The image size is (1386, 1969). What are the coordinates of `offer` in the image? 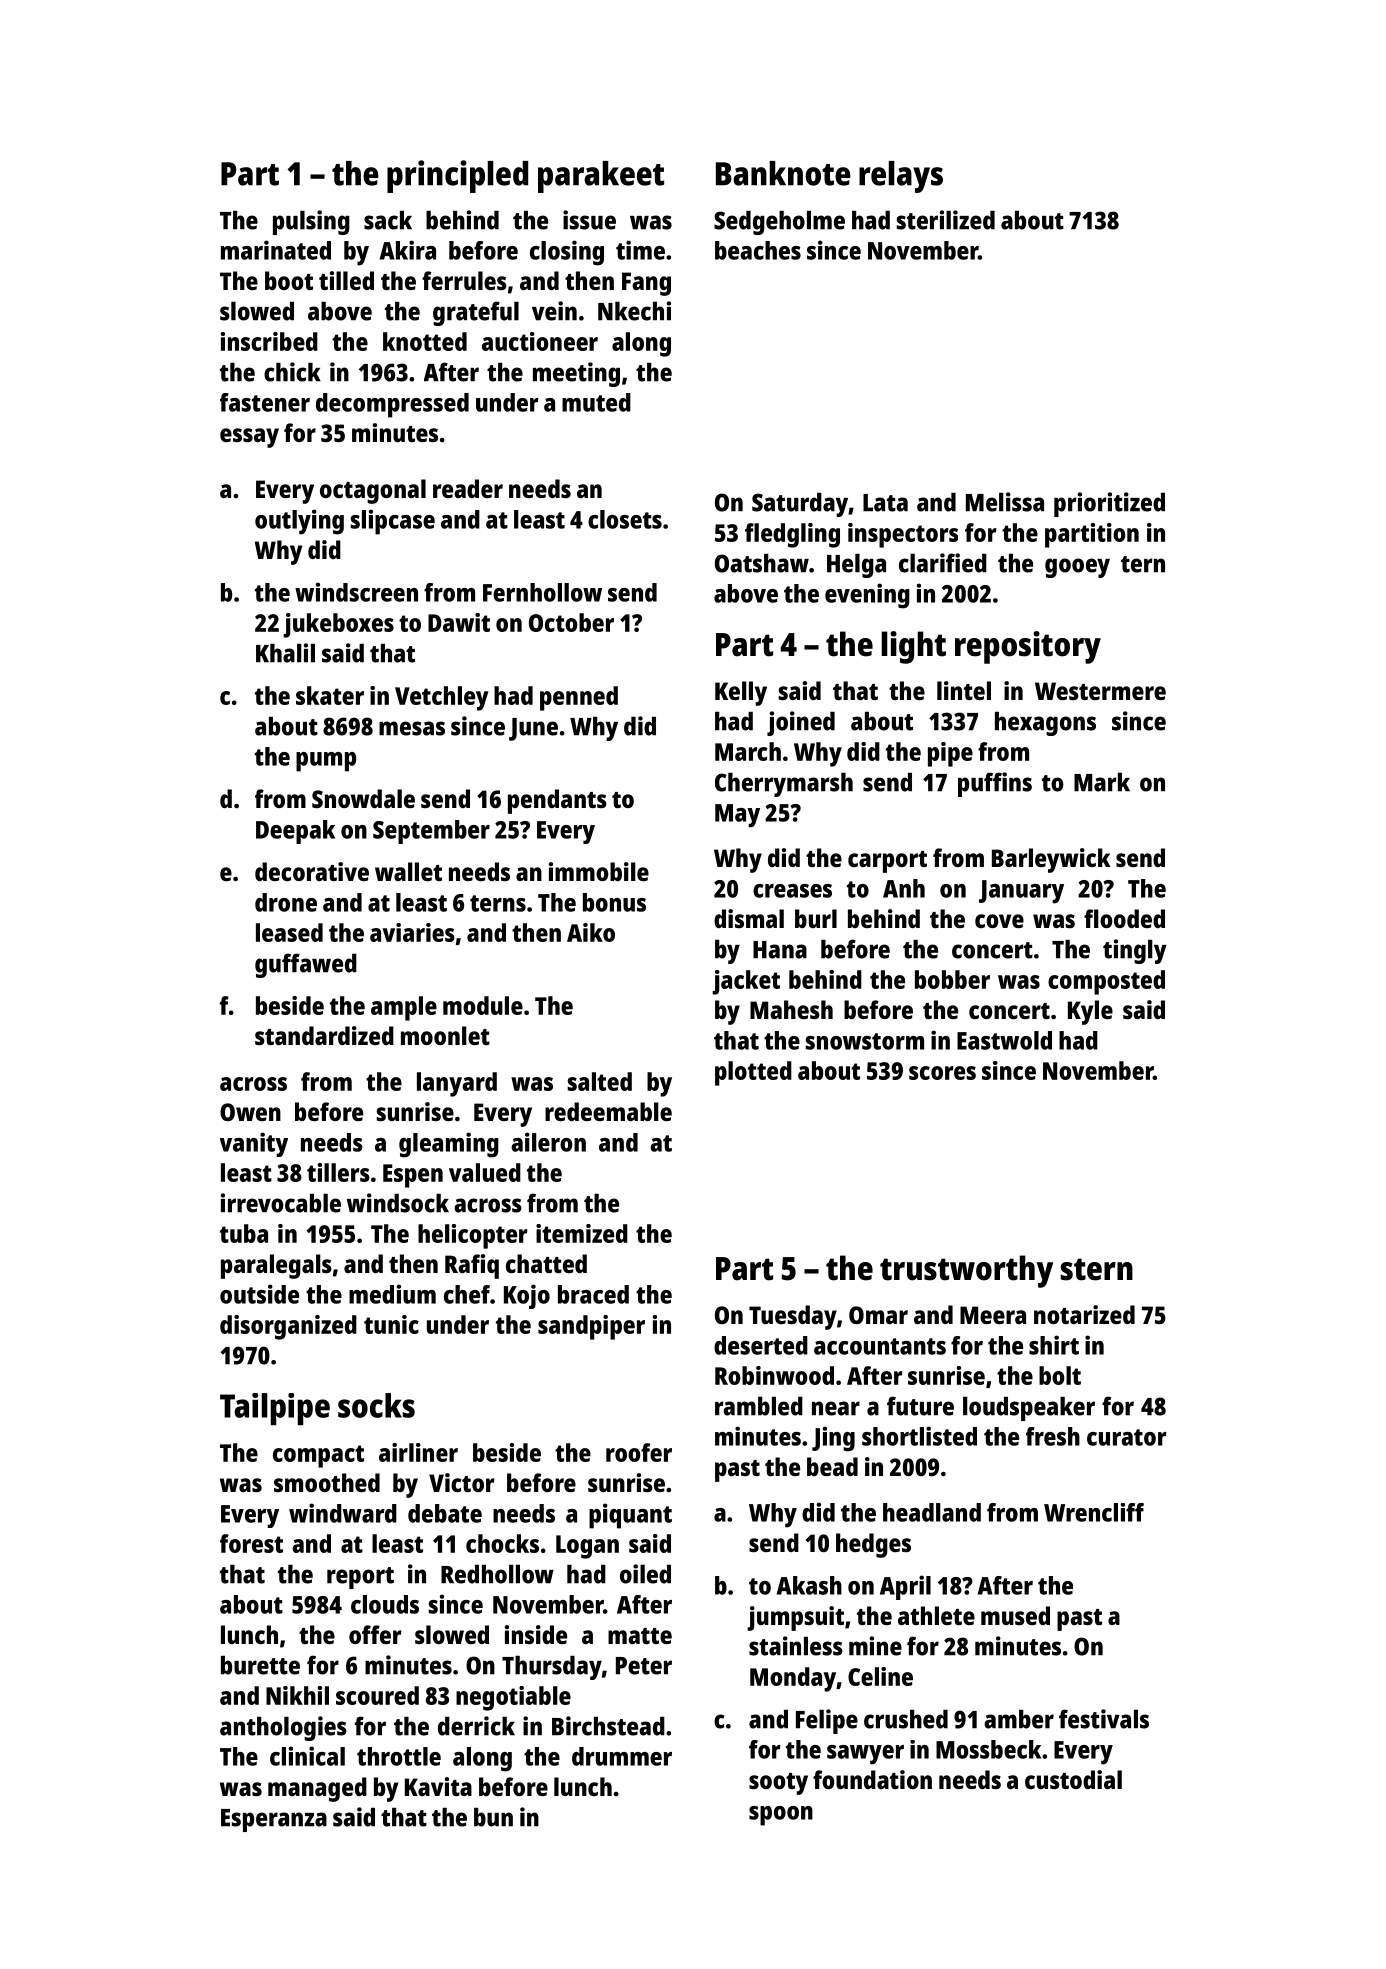 It's located at (375, 1634).
